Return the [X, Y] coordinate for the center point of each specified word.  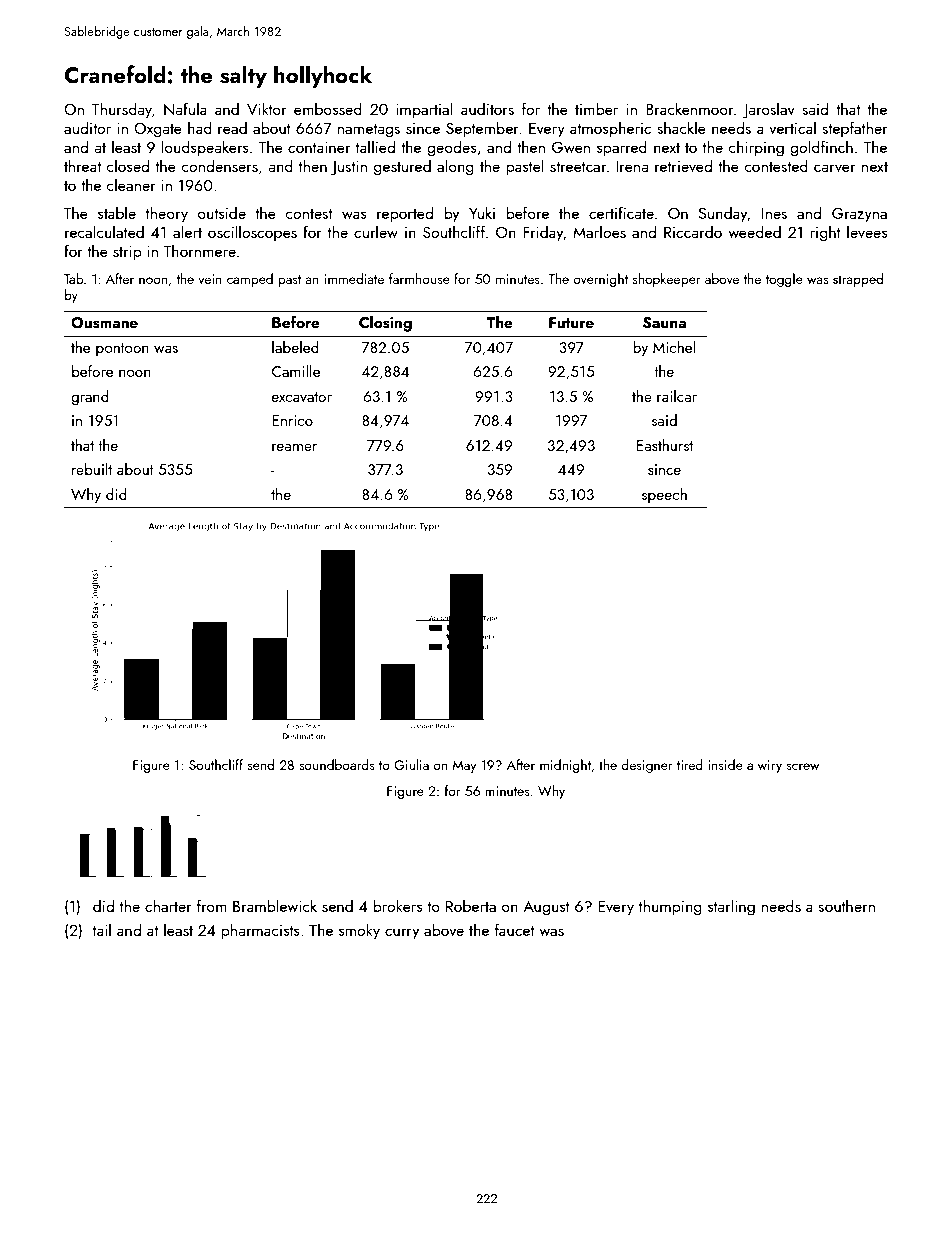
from [212, 905]
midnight [565, 766]
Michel [674, 347]
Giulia [411, 764]
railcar [677, 396]
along [455, 167]
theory [166, 214]
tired [690, 764]
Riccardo [693, 231]
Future [571, 322]
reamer [294, 447]
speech [664, 495]
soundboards [337, 764]
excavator [302, 397]
